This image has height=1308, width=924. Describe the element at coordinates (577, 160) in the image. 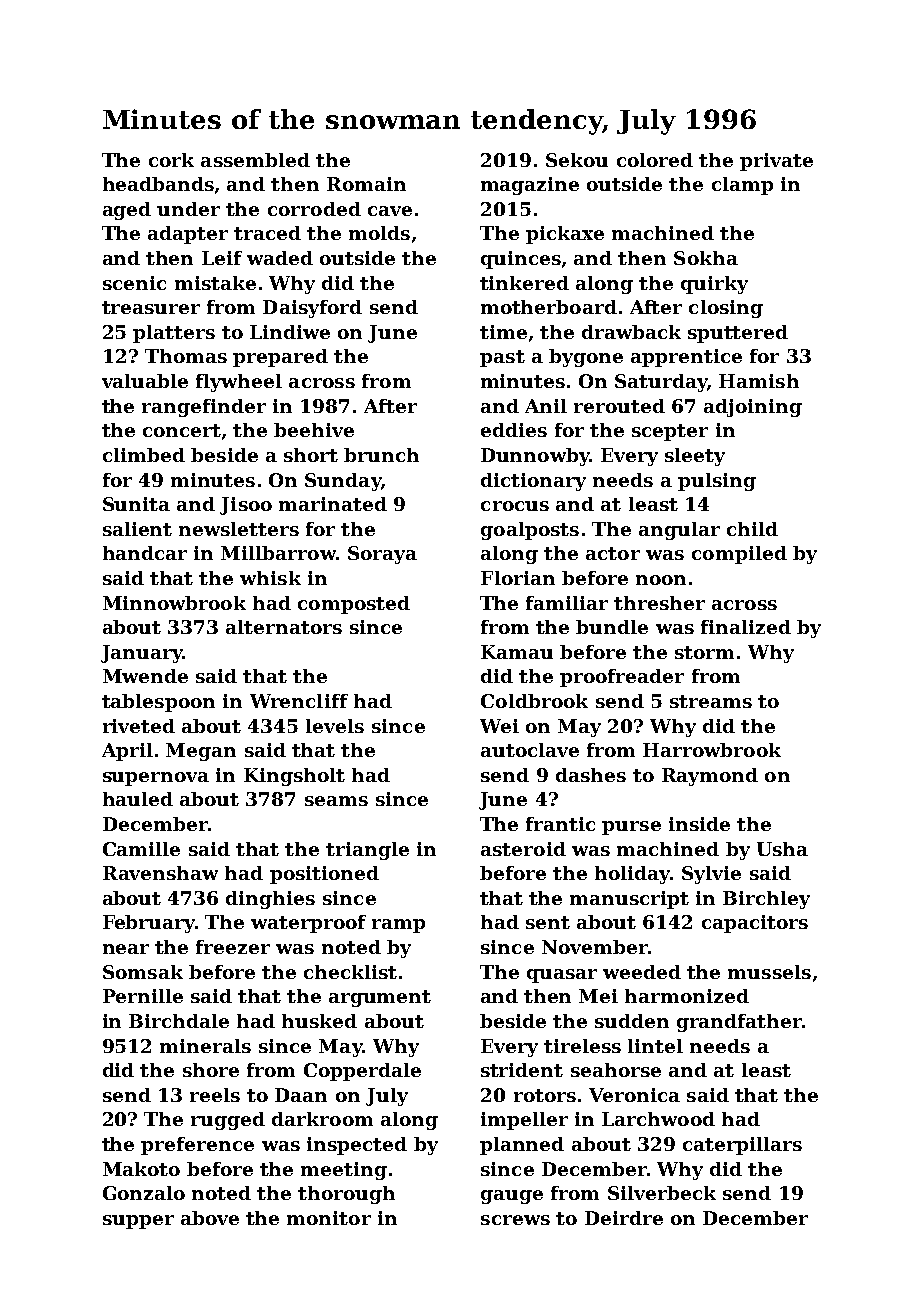

I see `Sekou` at that location.
